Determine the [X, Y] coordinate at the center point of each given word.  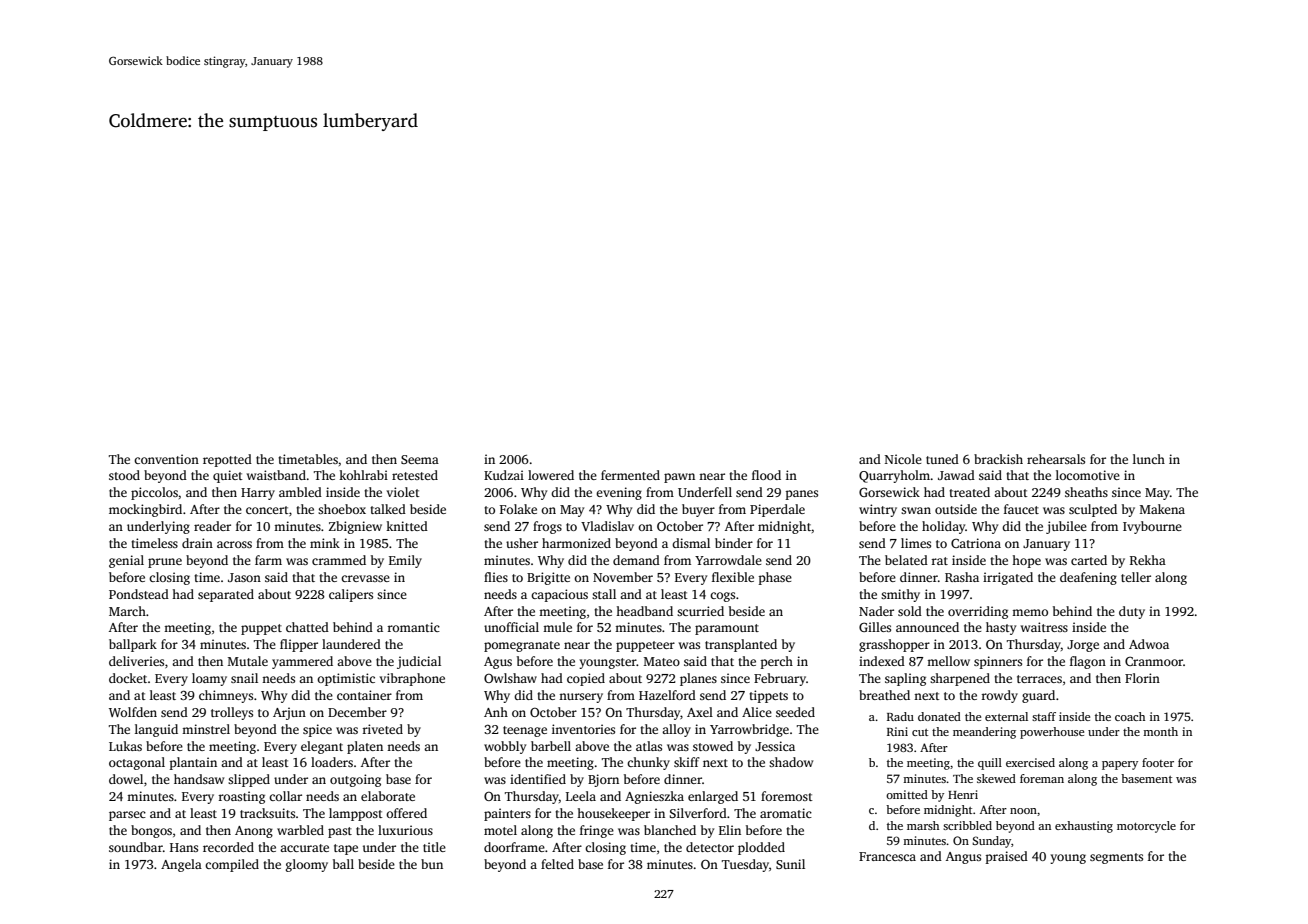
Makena [1162, 509]
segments [1116, 858]
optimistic [346, 679]
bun [432, 864]
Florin [1142, 678]
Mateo [662, 661]
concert [267, 510]
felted [557, 864]
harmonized [576, 543]
